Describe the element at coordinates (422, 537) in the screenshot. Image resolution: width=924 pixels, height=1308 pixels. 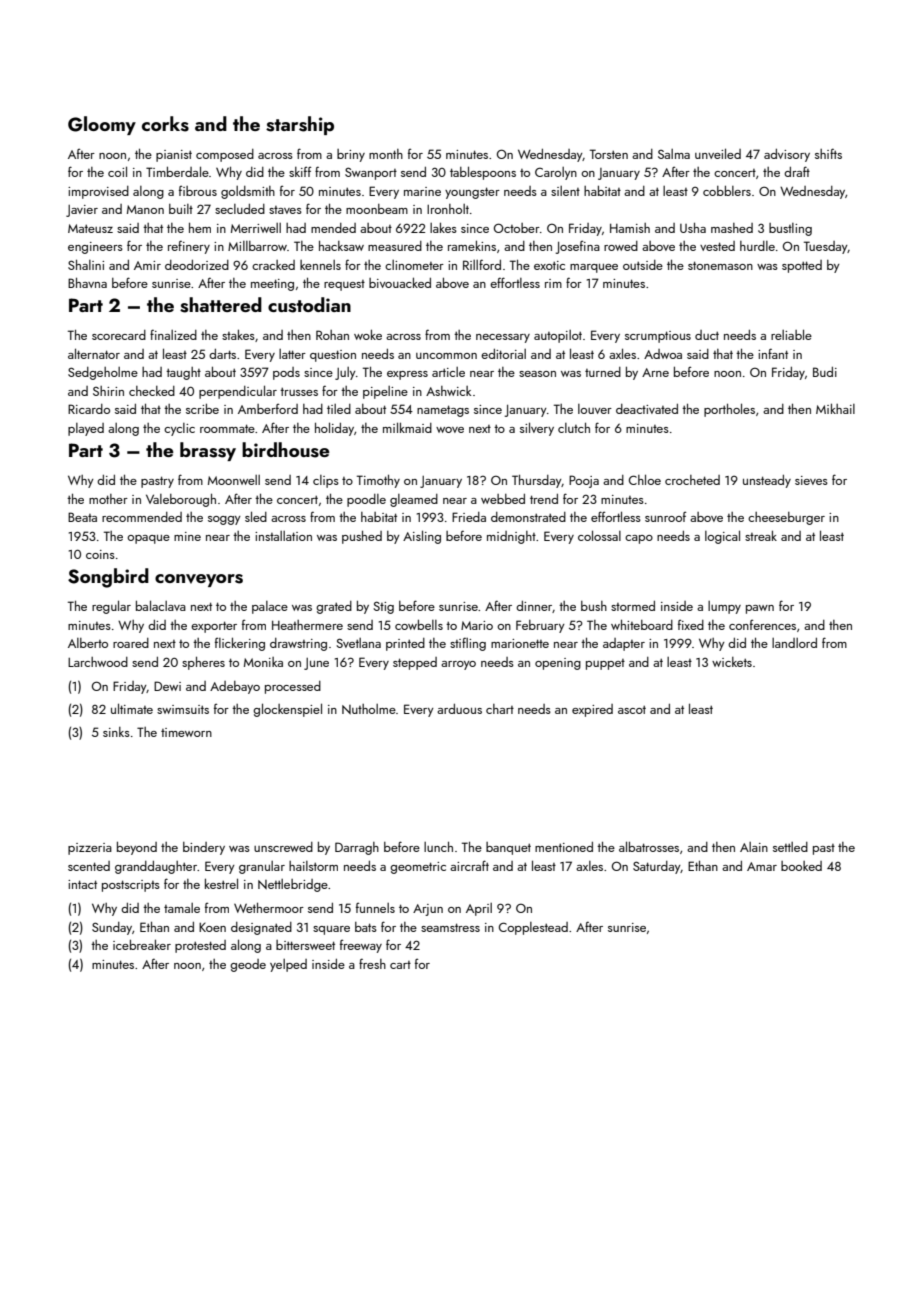
I see `Aisling` at that location.
